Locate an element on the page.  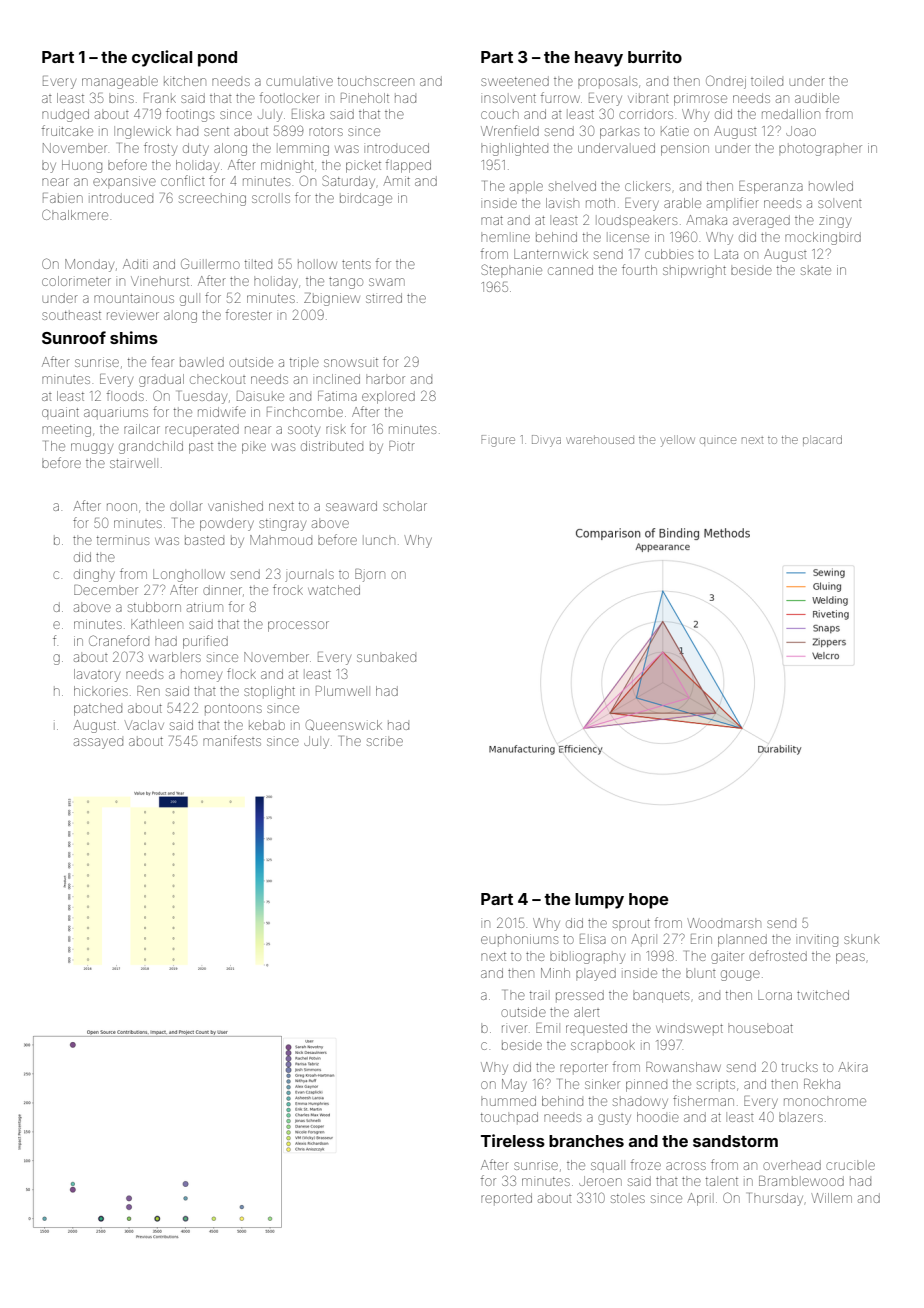
purified is located at coordinates (205, 642).
